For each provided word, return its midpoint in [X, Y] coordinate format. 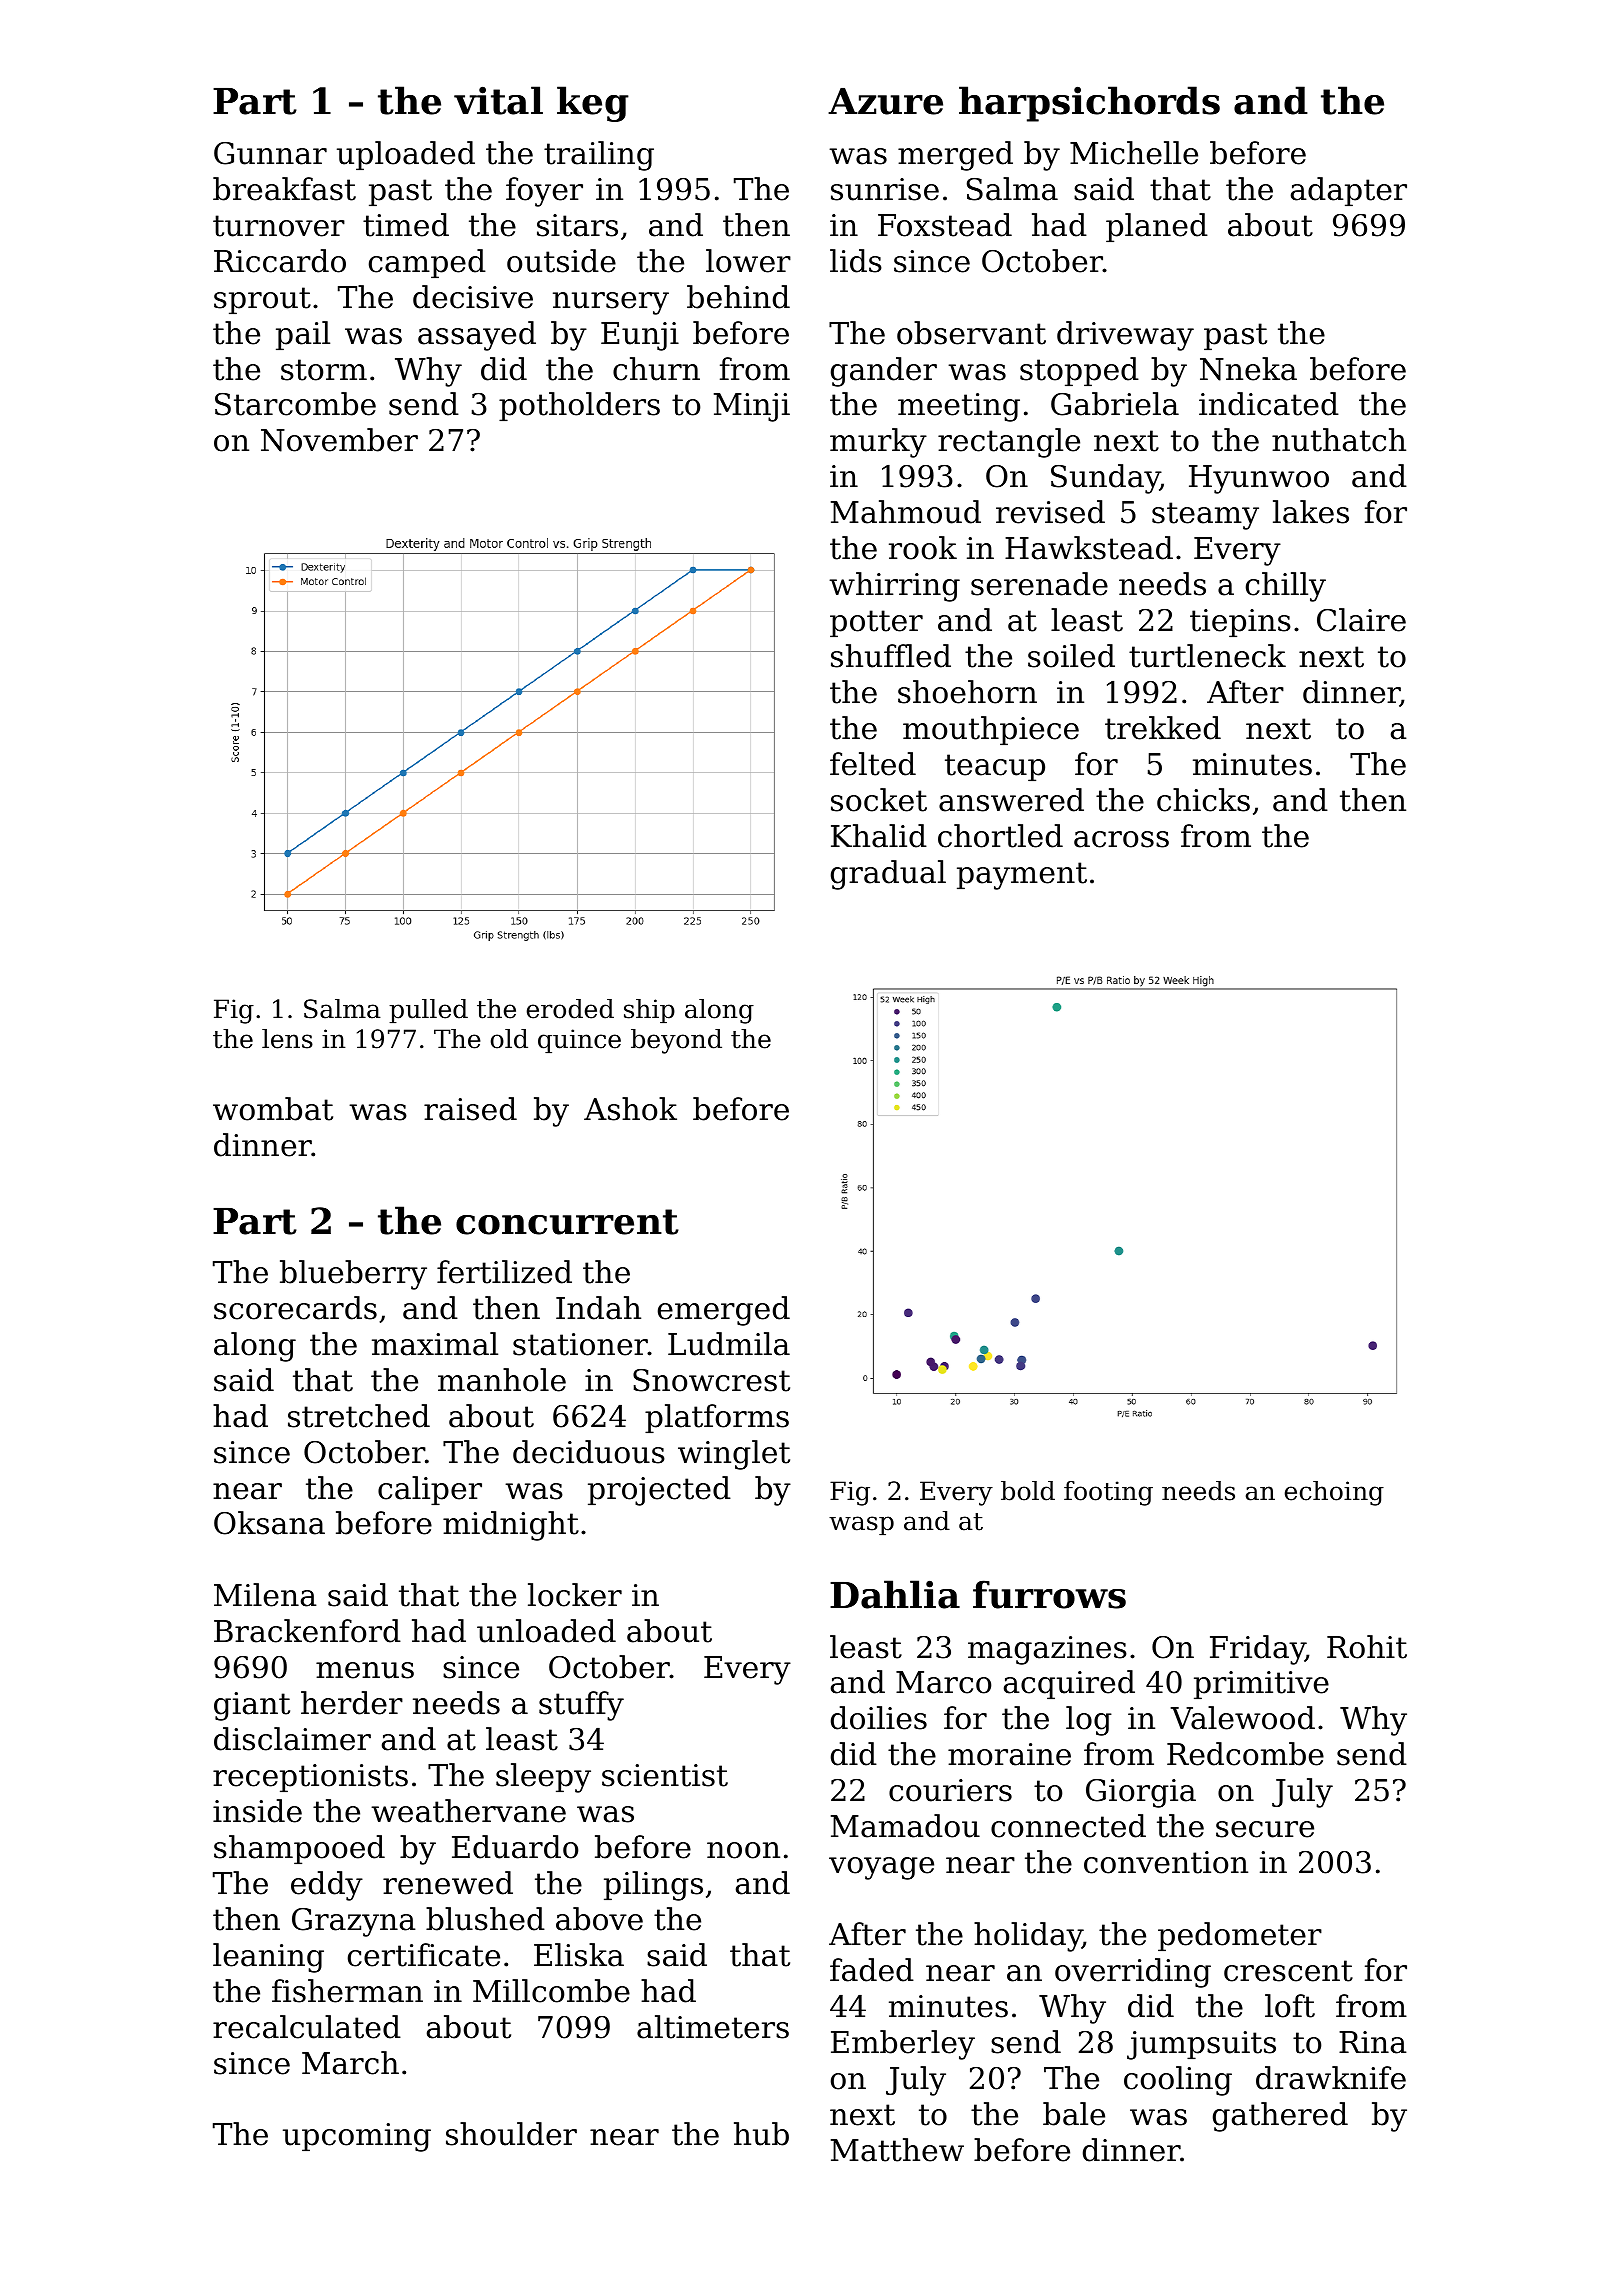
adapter [1349, 191]
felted [873, 764]
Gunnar [270, 153]
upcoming [357, 2137]
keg [593, 104]
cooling [1178, 2081]
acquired [1069, 1684]
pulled [428, 1011]
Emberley [903, 2045]
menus [365, 1670]
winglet [734, 1455]
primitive [1261, 1685]
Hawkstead [1089, 548]
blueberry [353, 1275]
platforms [717, 1418]
